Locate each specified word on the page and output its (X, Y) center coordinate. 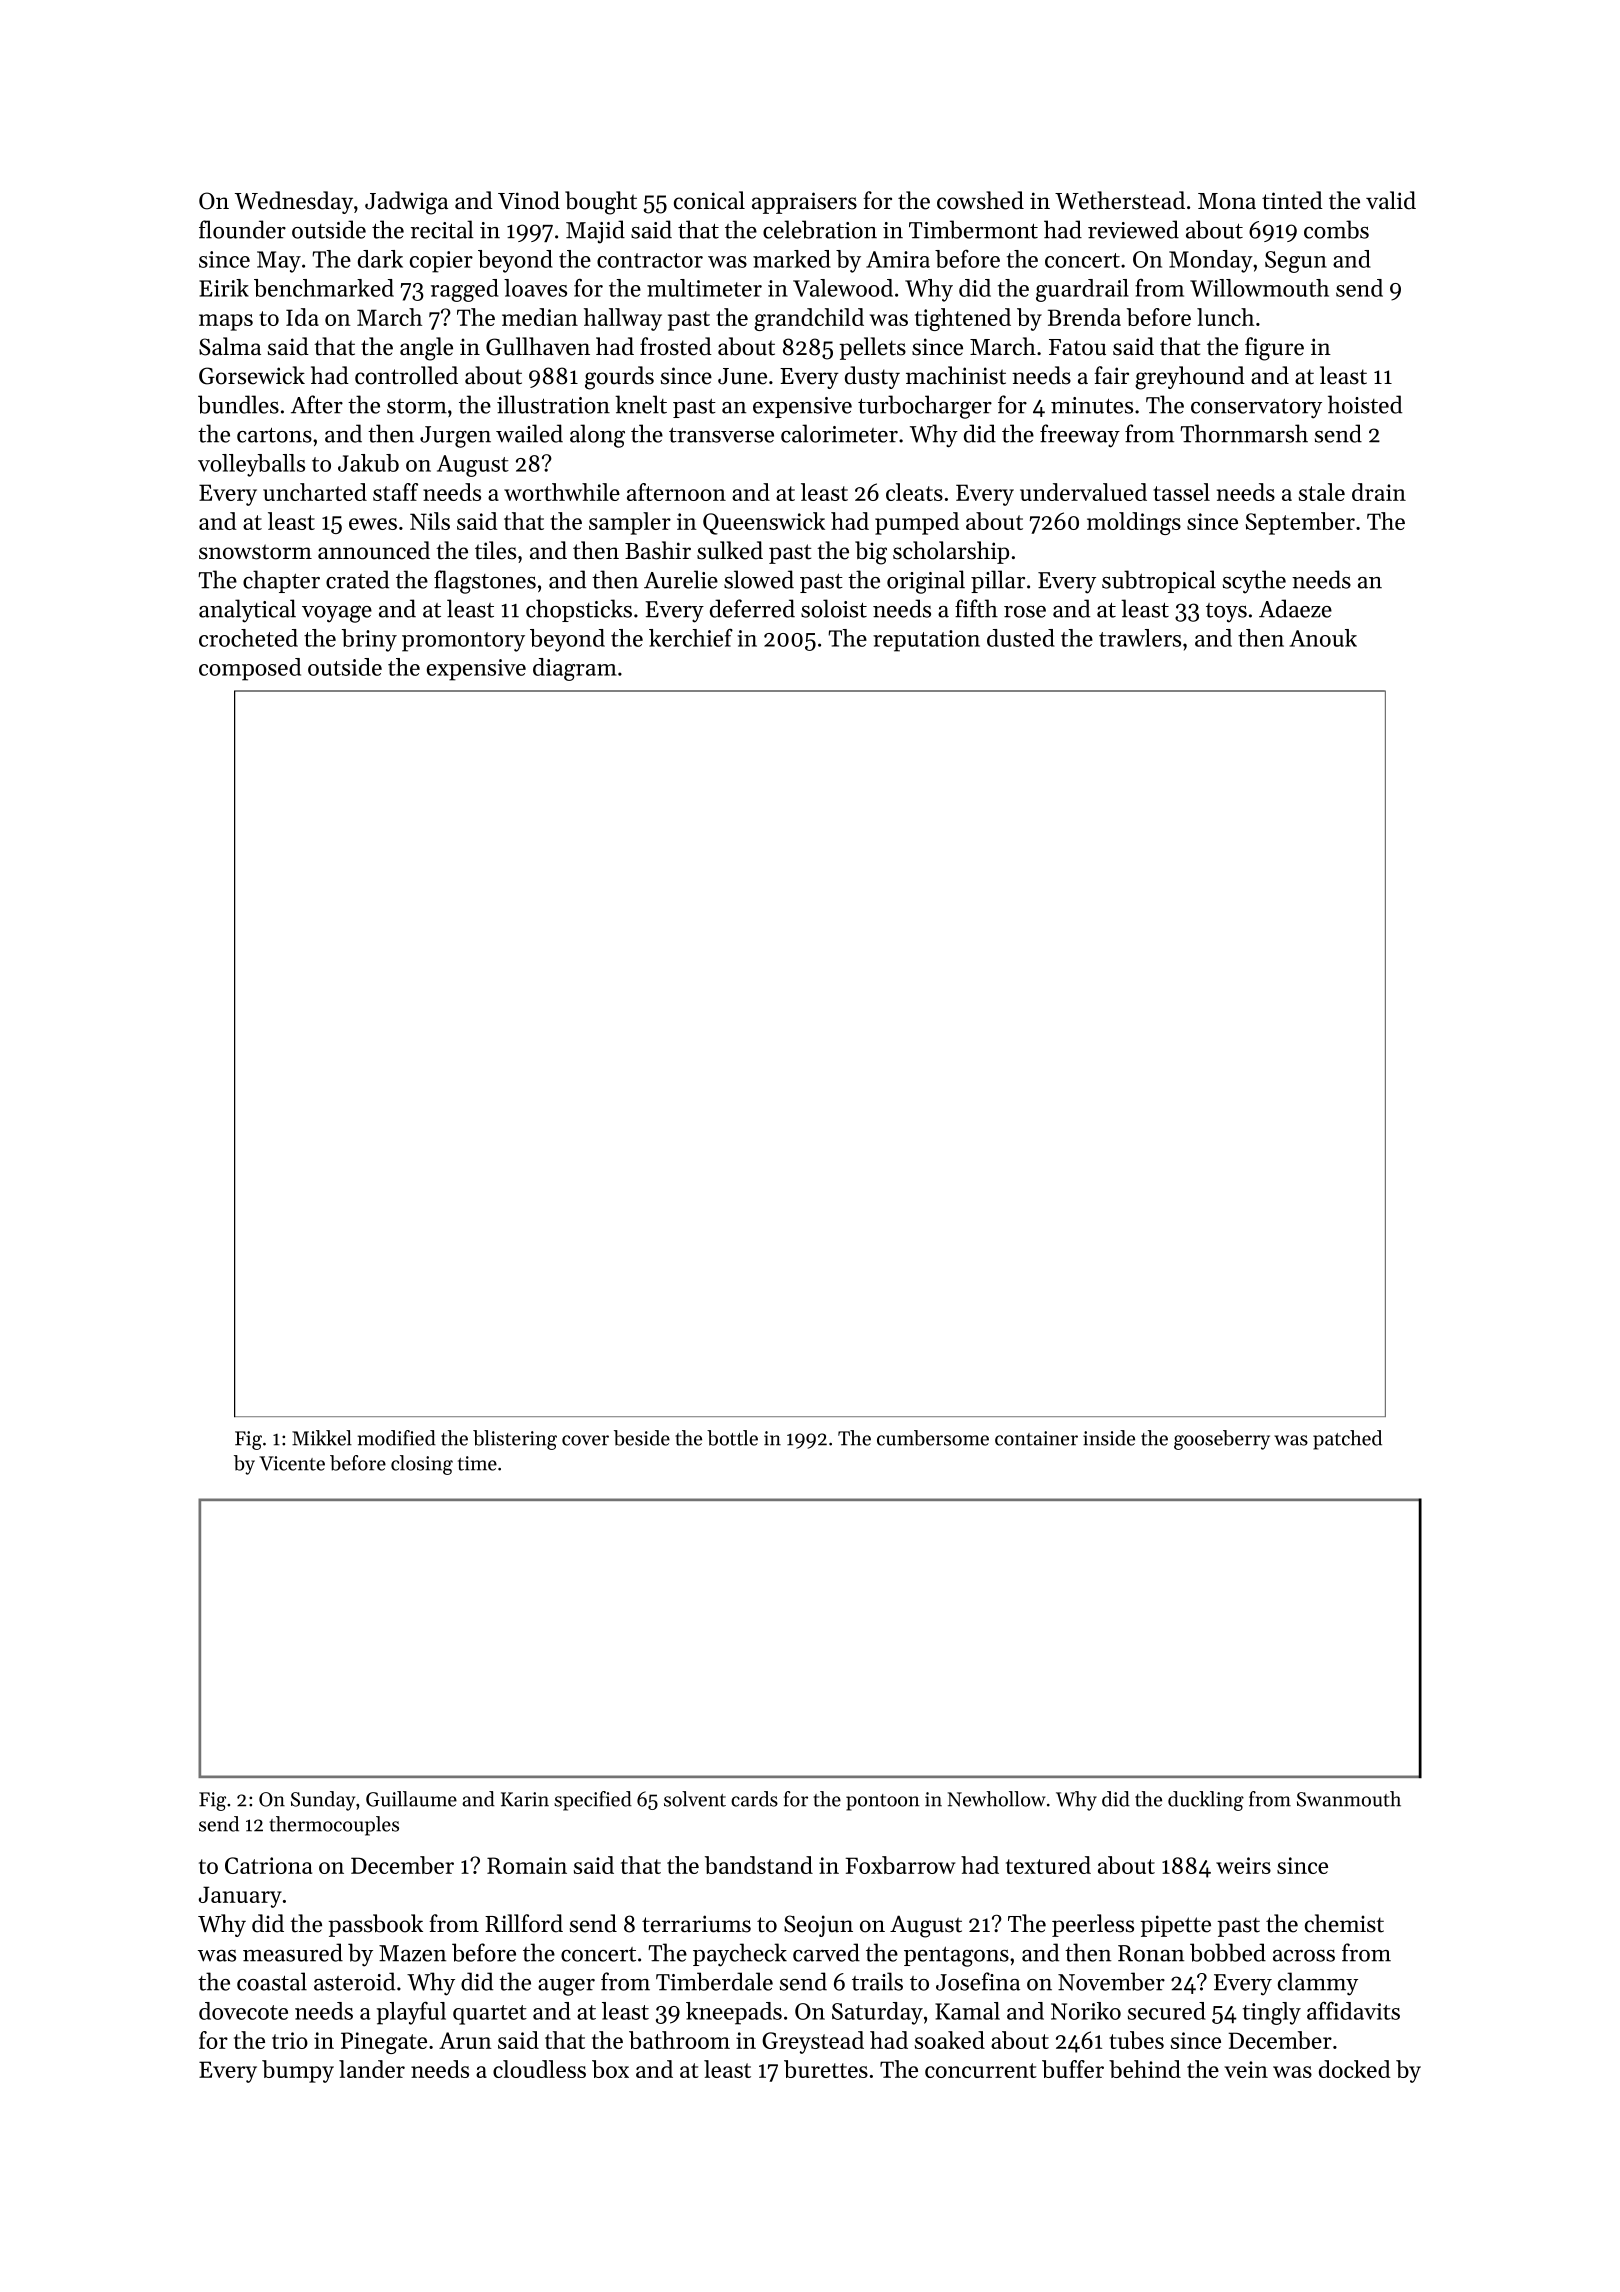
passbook (375, 1925)
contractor (650, 260)
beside (642, 1438)
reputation (926, 641)
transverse (721, 435)
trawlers (1140, 638)
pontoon (883, 1802)
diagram (575, 669)
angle (426, 349)
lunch (1225, 317)
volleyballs (251, 465)
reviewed (1133, 229)
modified (397, 1438)
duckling (1206, 1801)
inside (1109, 1438)
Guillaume (411, 1799)
